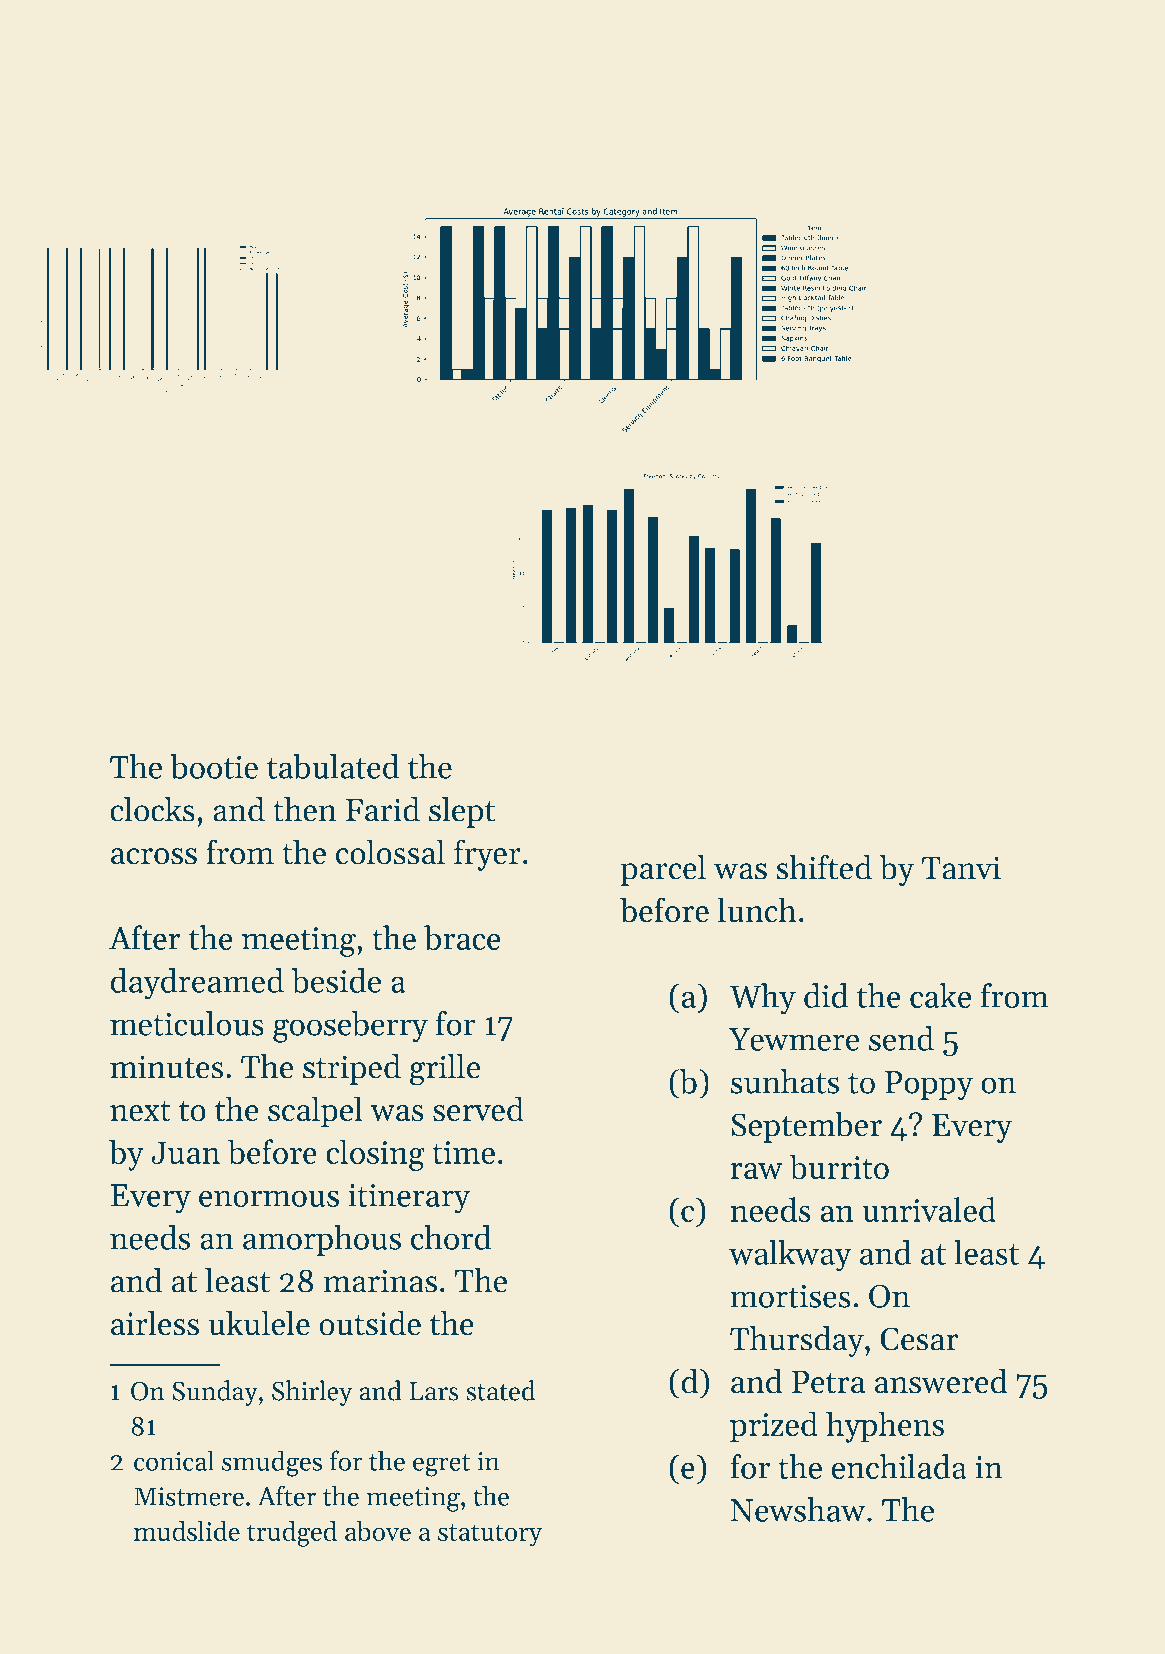  I want to click on then, so click(305, 809).
